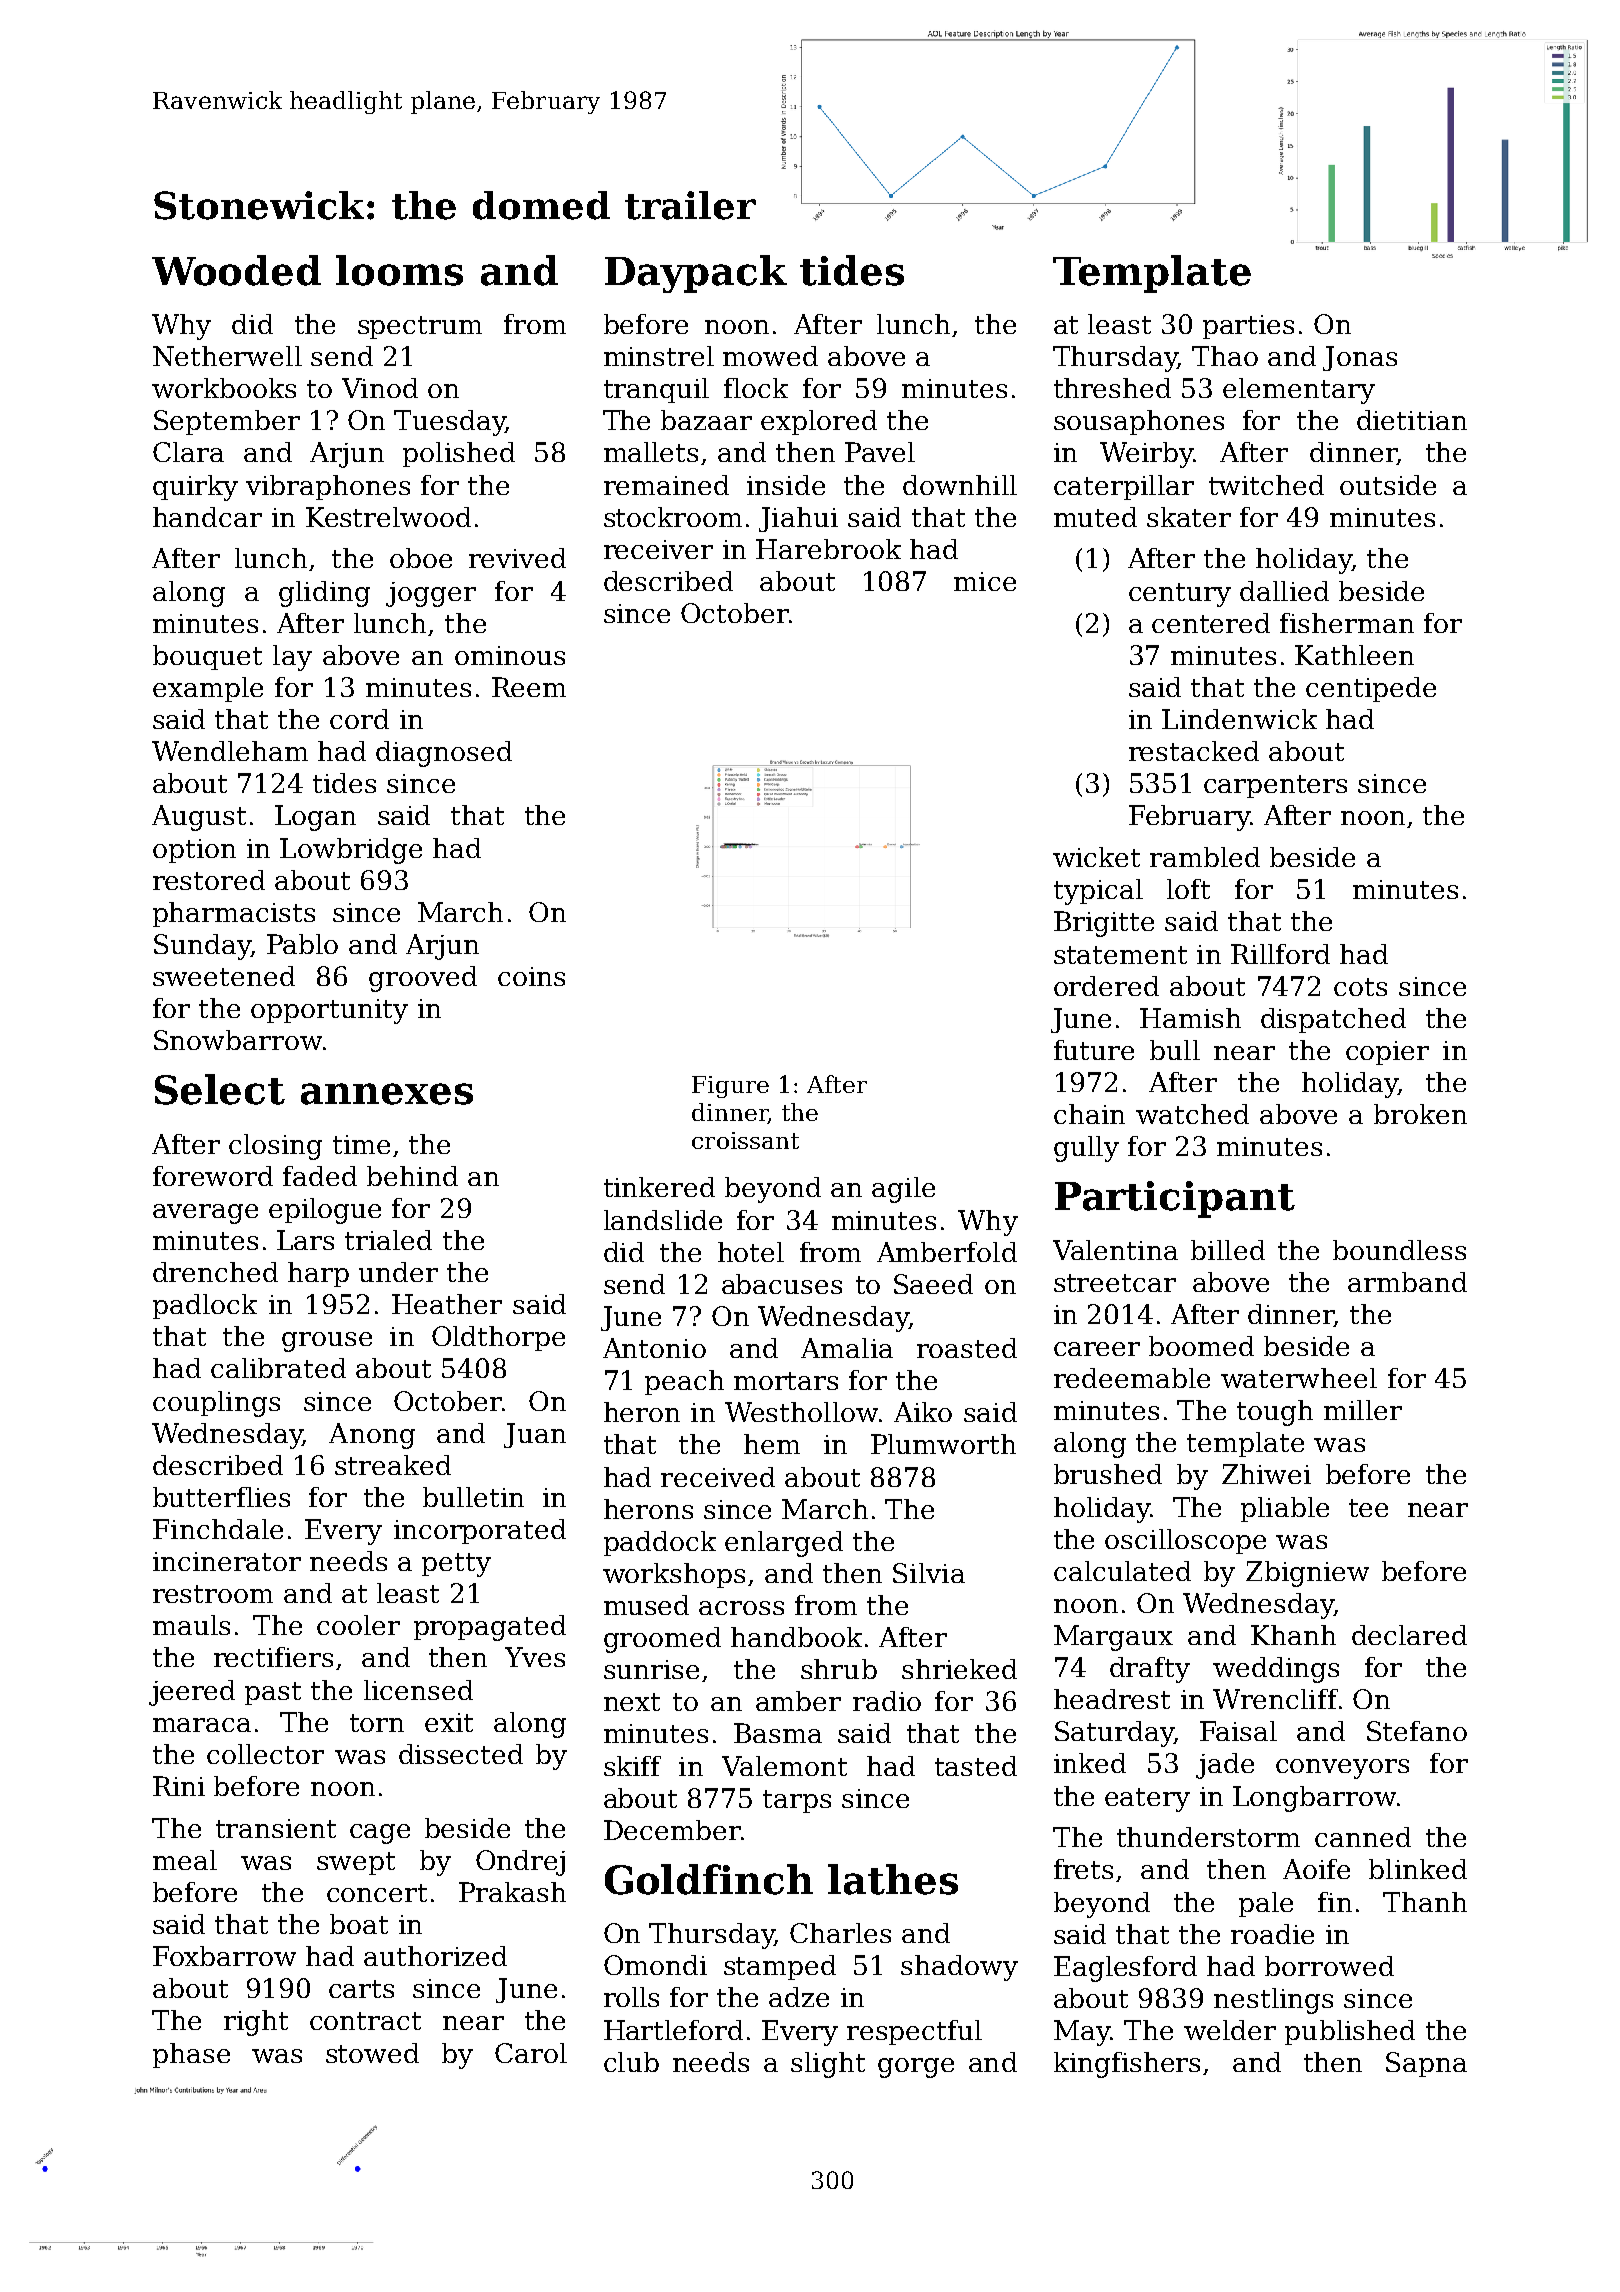 Image resolution: width=1620 pixels, height=2292 pixels. Describe the element at coordinates (1407, 1282) in the page. I see `armband` at that location.
